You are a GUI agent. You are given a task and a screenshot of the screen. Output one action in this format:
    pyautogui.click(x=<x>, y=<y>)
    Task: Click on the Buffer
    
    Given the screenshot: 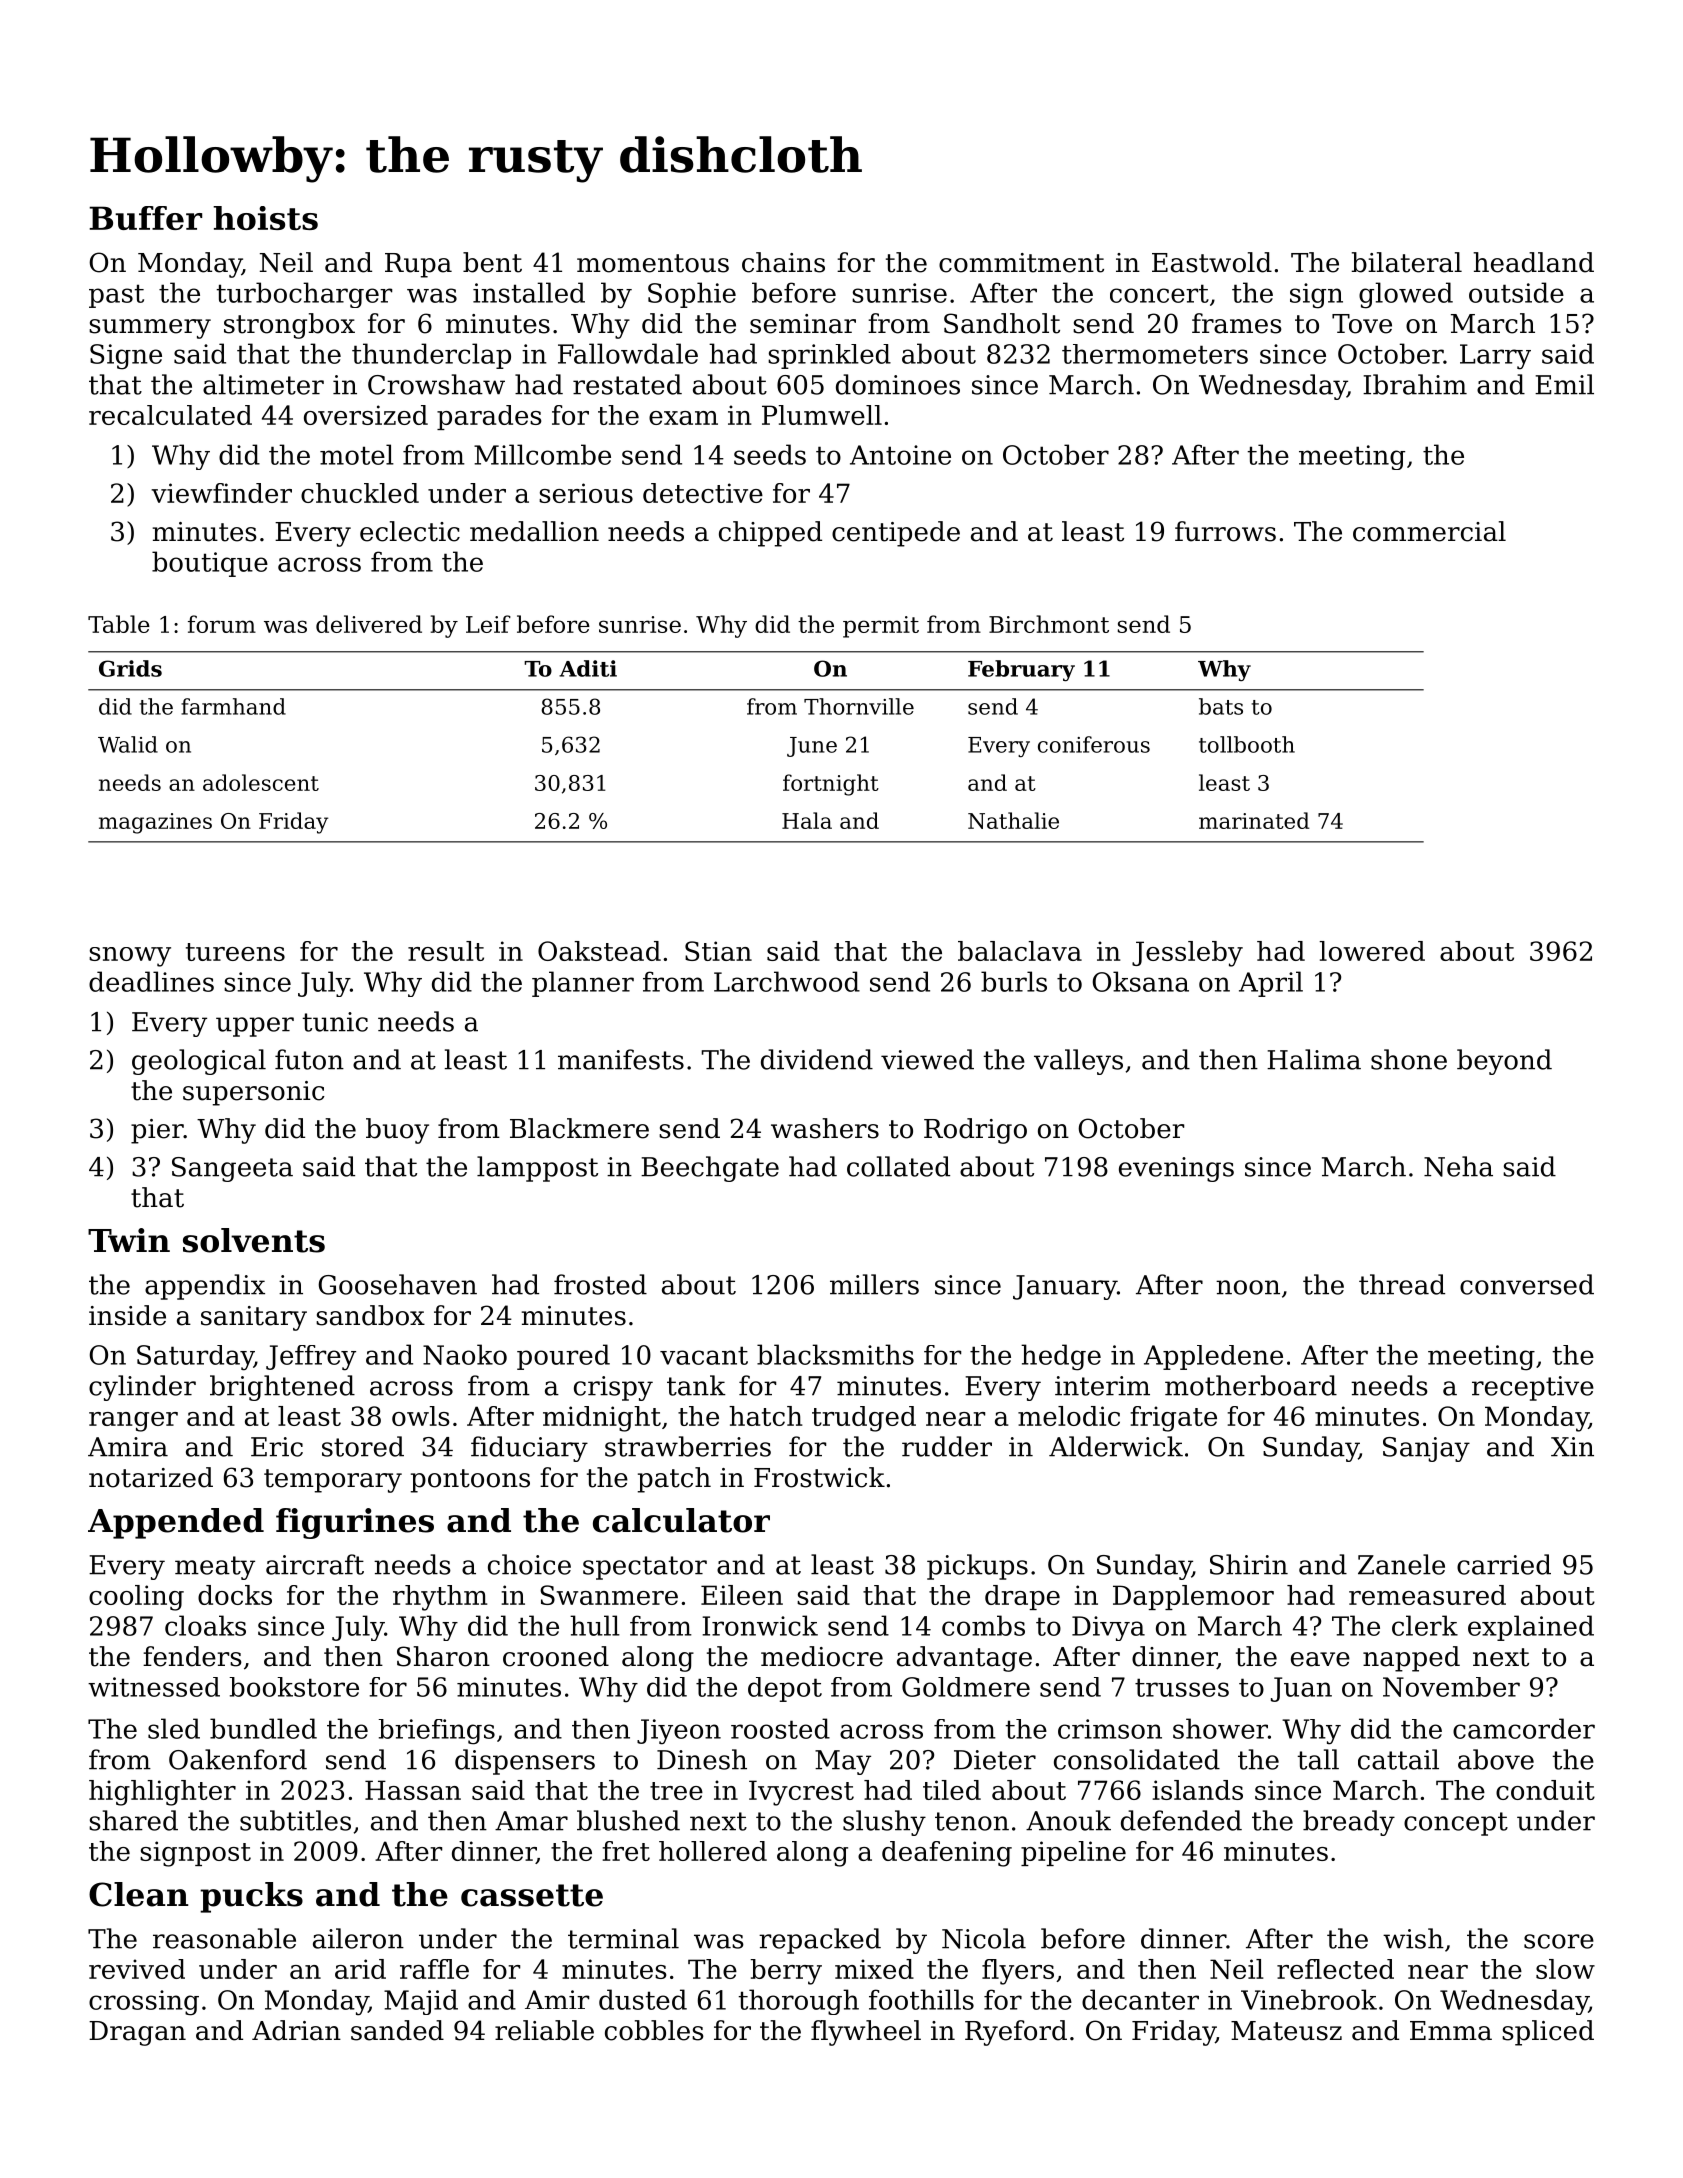 What is the action you would take?
    pyautogui.click(x=145, y=218)
